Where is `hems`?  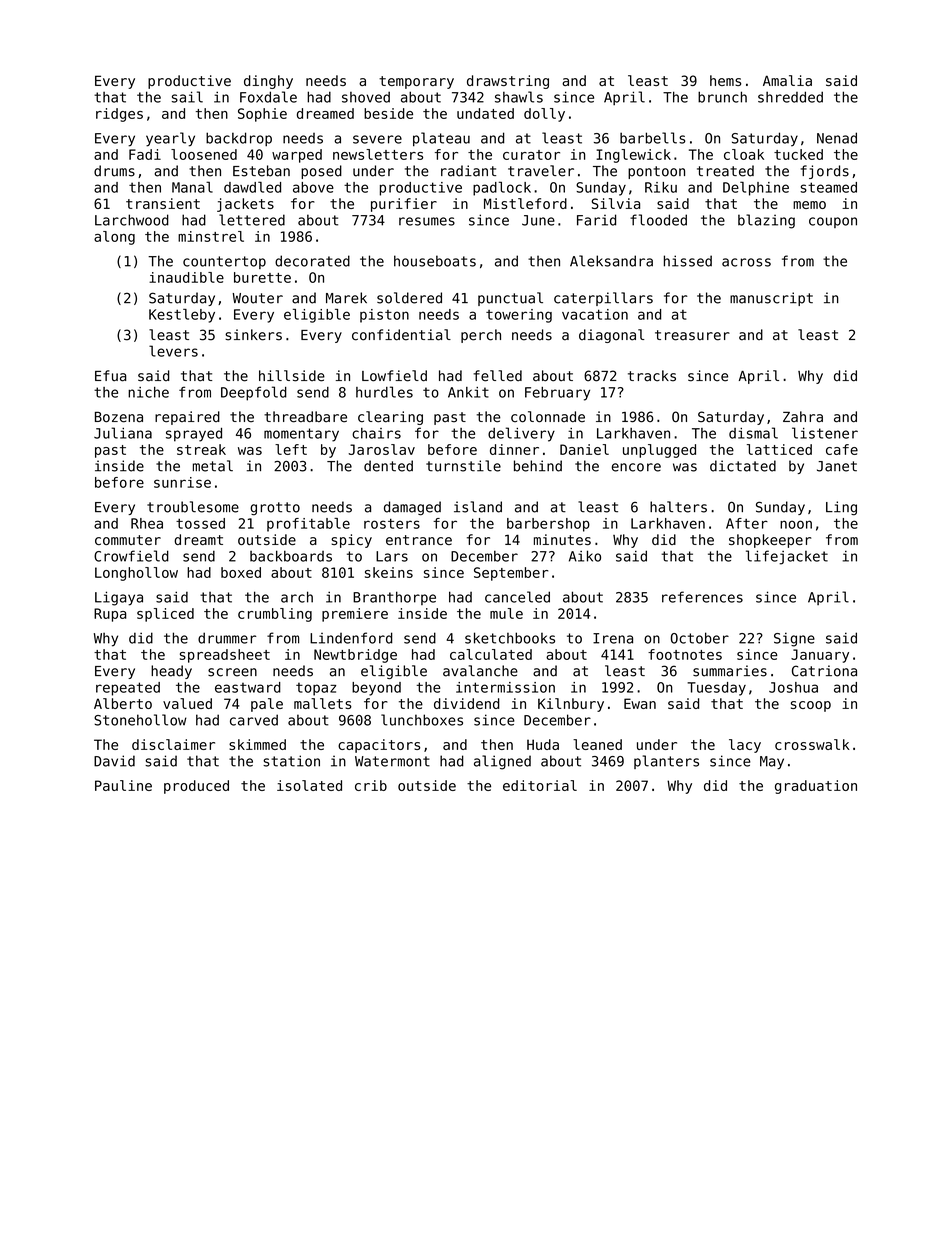 hems is located at coordinates (725, 80).
